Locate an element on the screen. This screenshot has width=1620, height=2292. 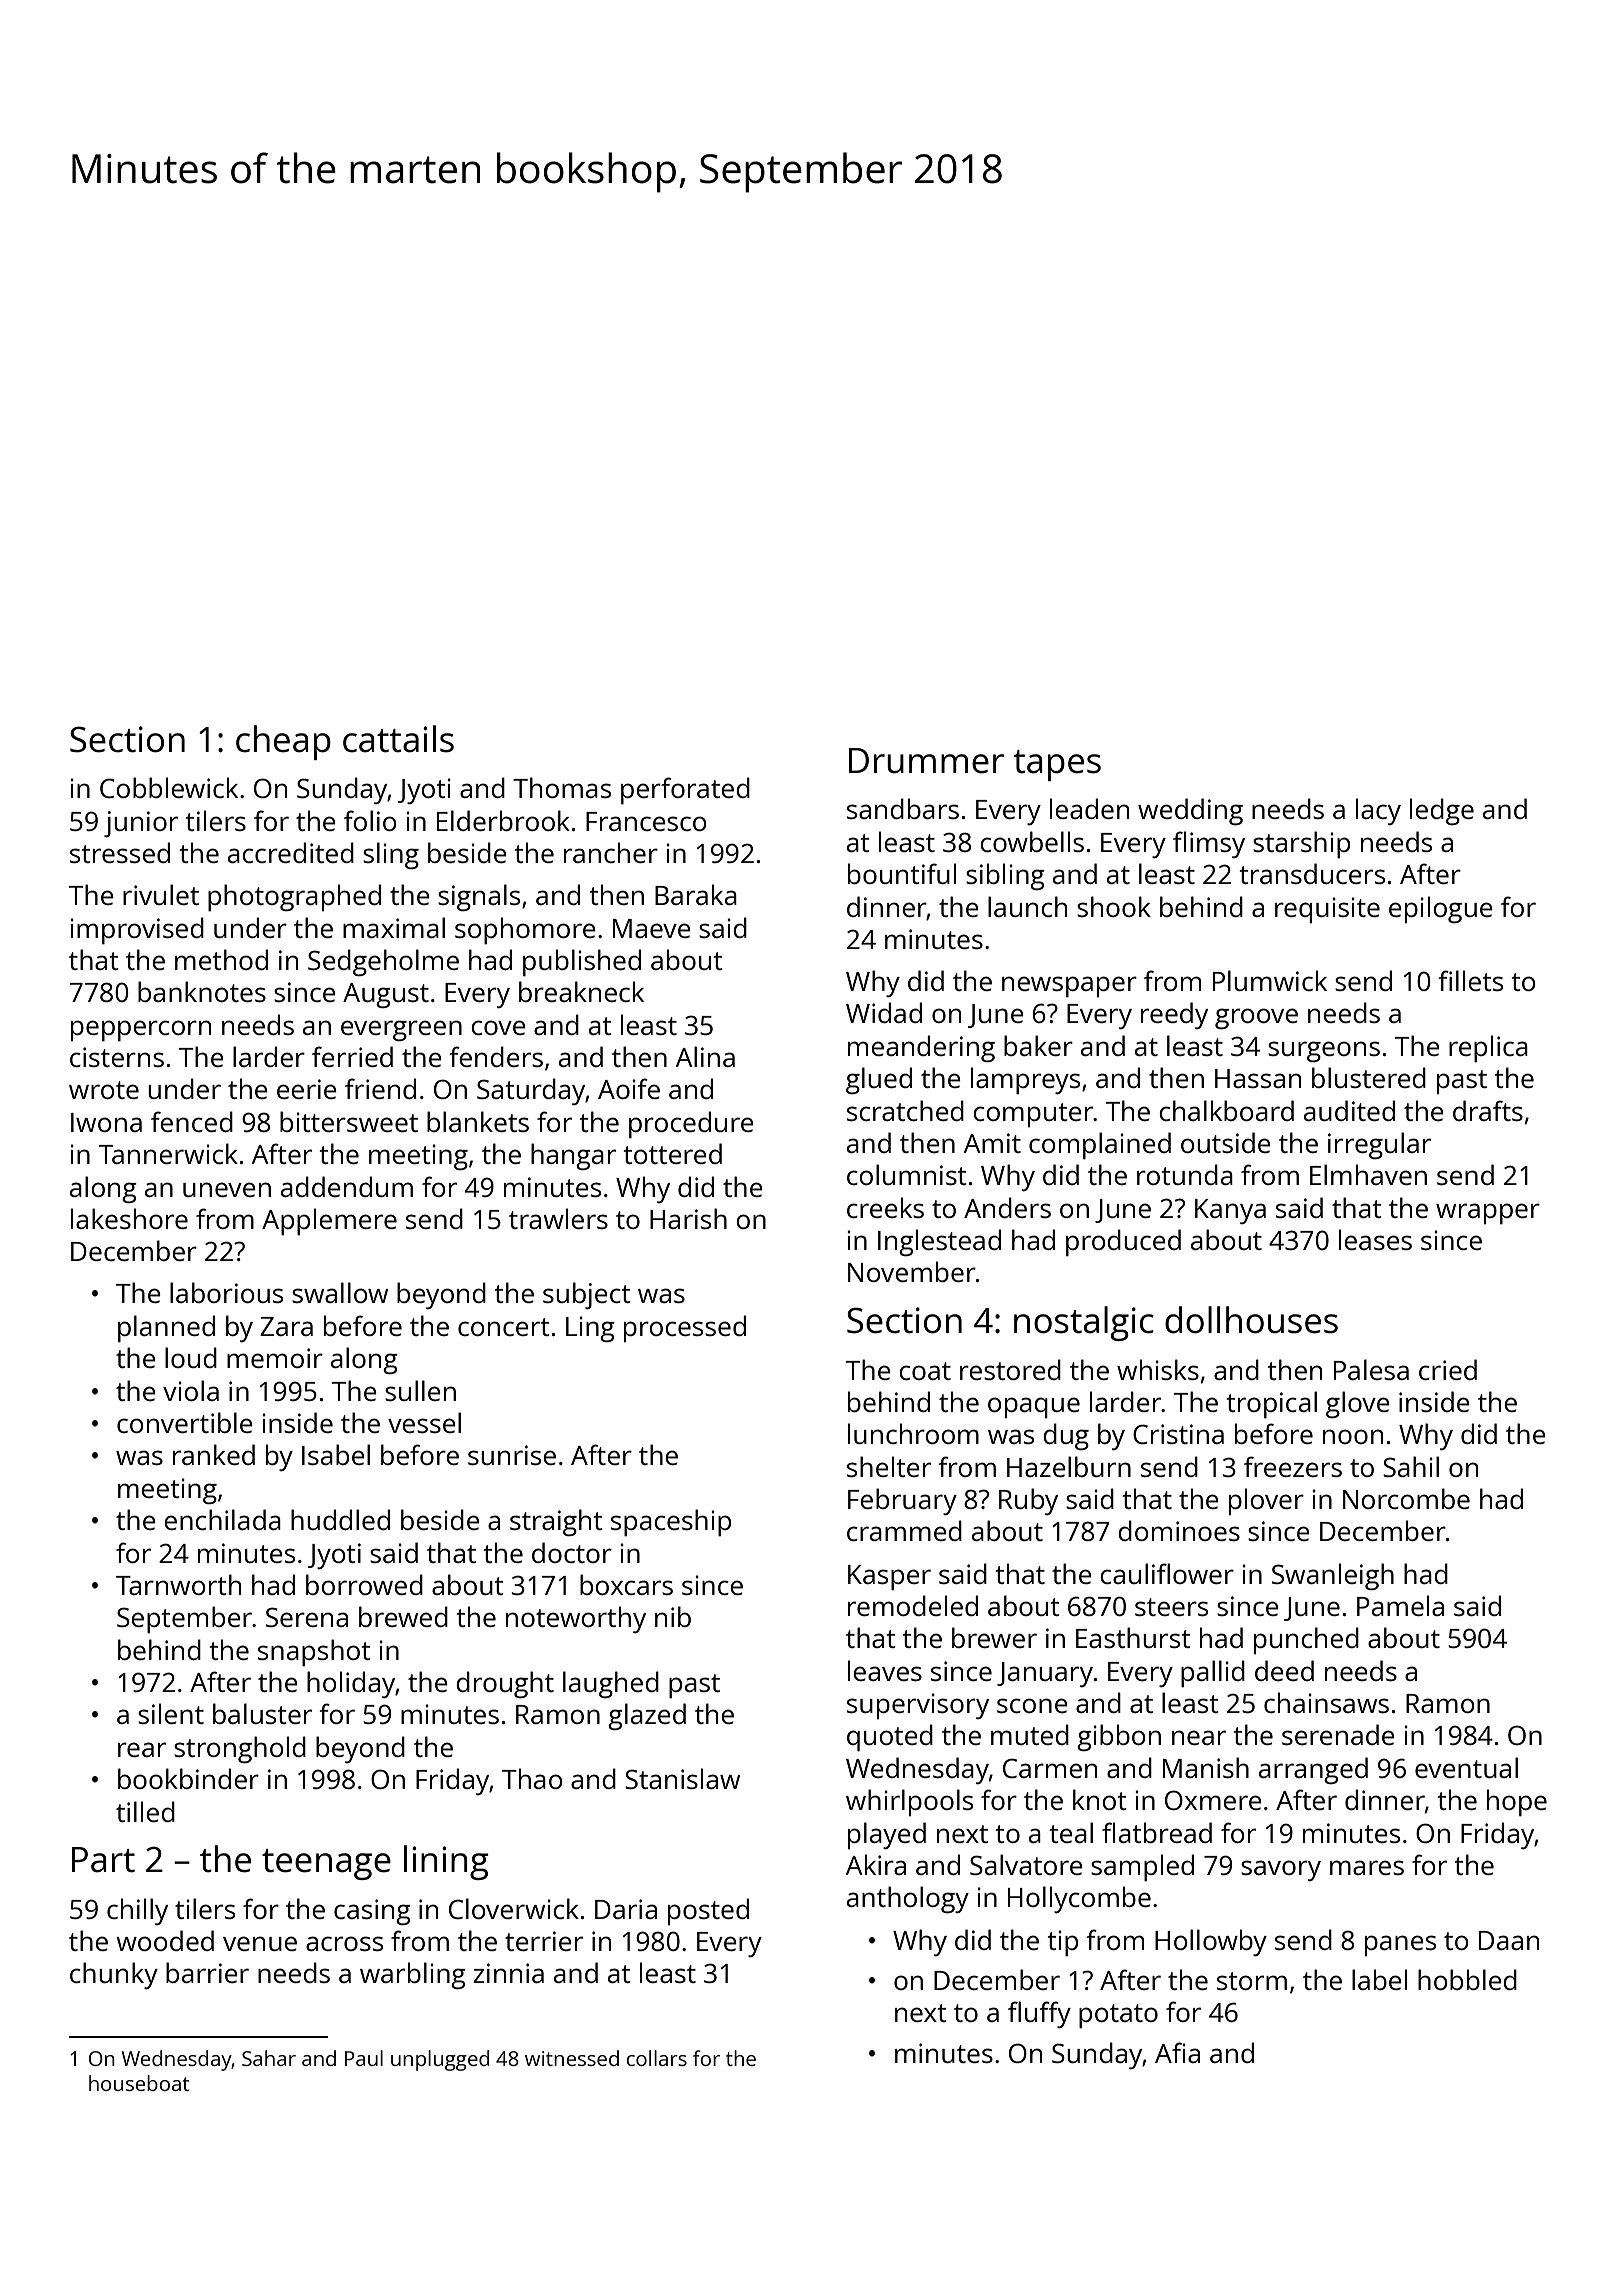
Drummer is located at coordinates (926, 761).
